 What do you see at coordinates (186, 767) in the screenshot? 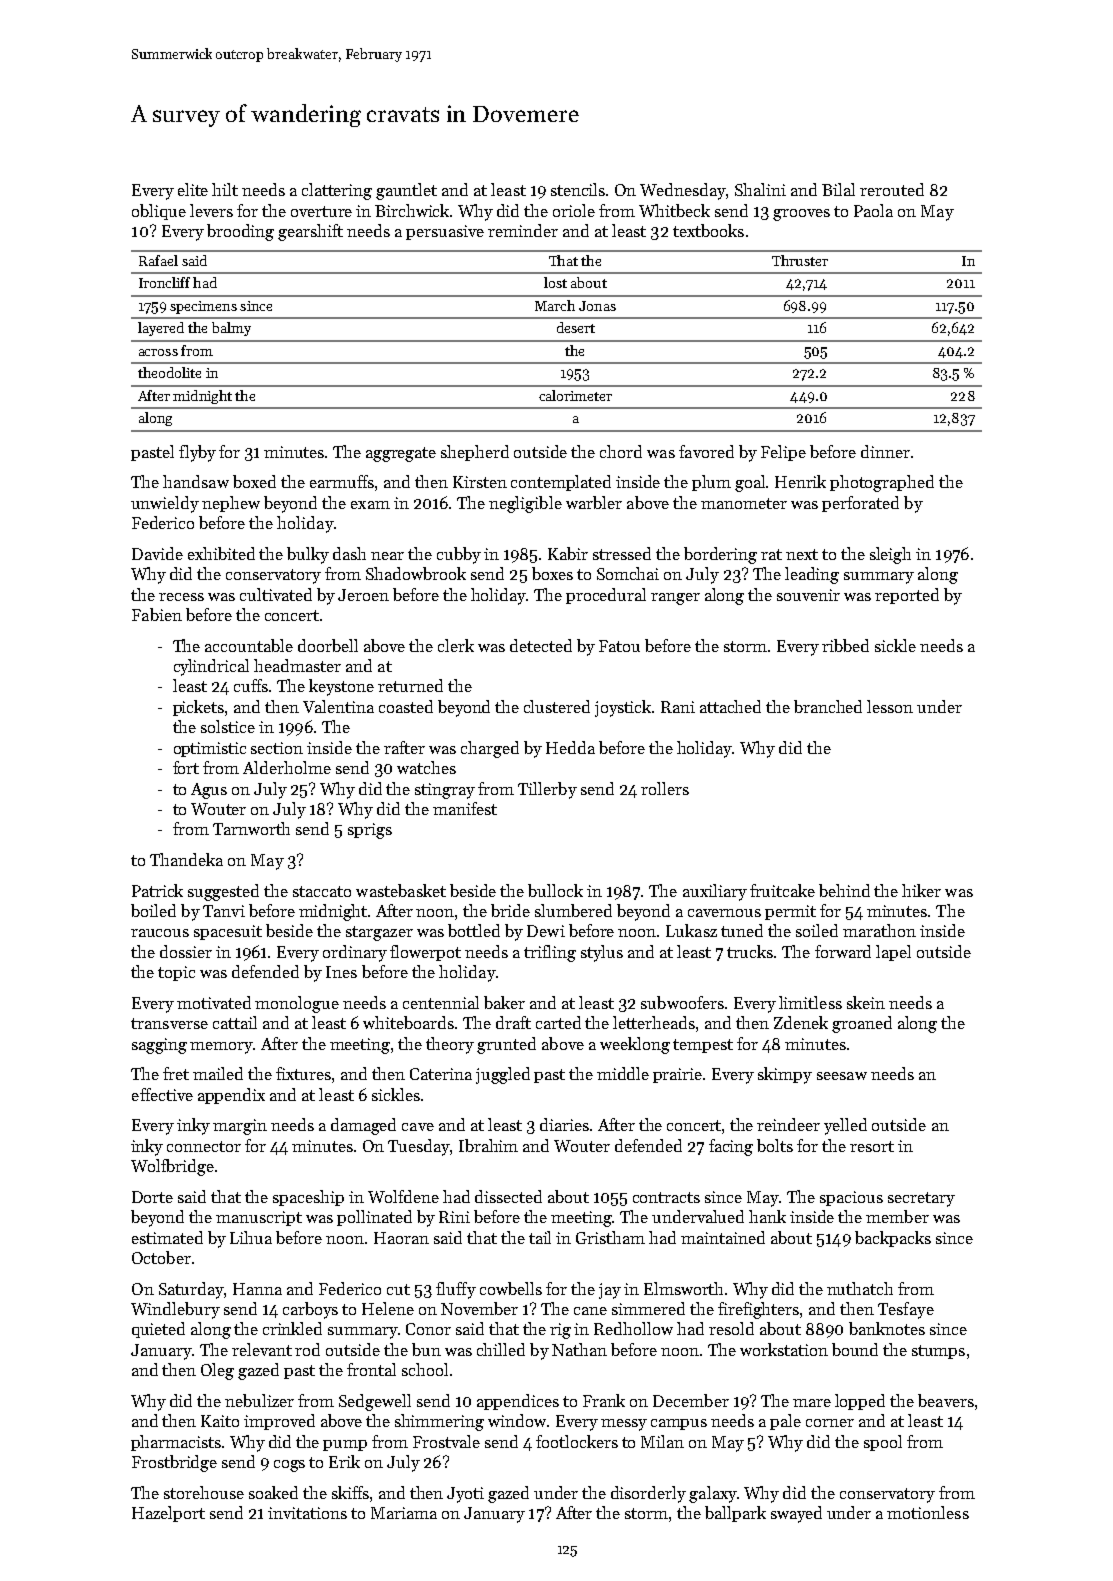
I see `fort` at bounding box center [186, 767].
